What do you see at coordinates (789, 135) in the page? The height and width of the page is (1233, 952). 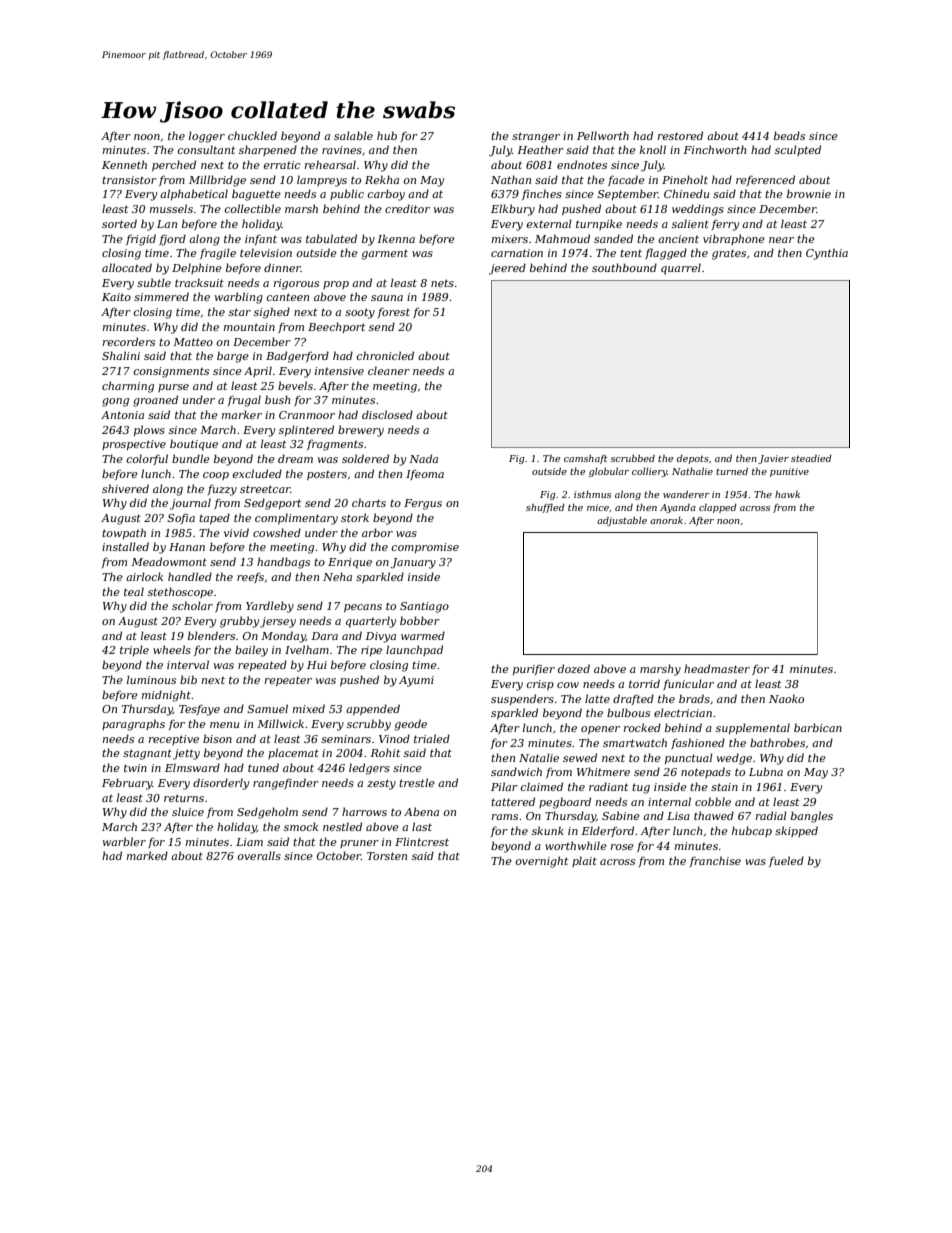 I see `beads` at bounding box center [789, 135].
